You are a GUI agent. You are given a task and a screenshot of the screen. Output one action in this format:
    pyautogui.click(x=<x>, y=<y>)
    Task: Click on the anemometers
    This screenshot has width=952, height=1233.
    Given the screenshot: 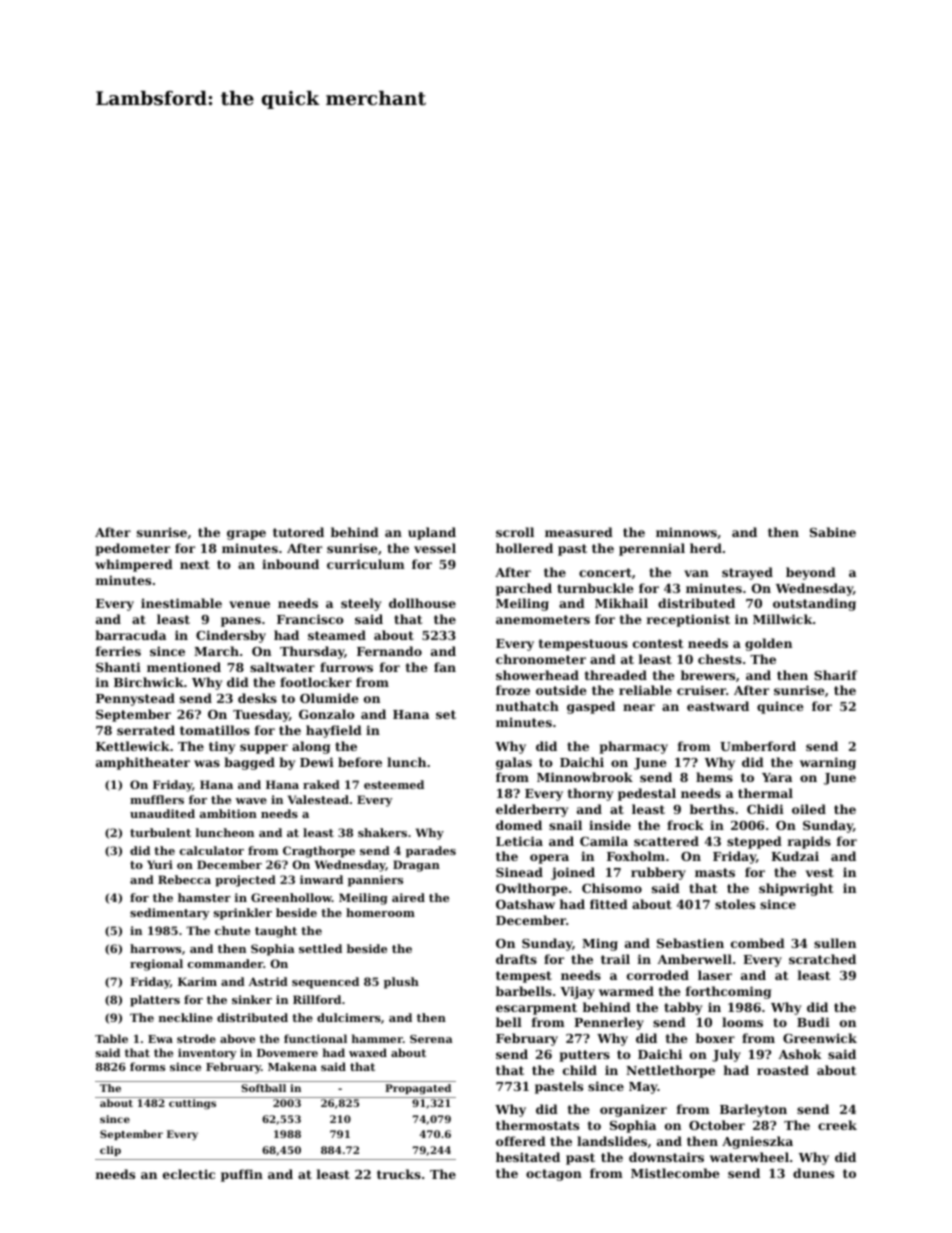 What is the action you would take?
    pyautogui.click(x=543, y=619)
